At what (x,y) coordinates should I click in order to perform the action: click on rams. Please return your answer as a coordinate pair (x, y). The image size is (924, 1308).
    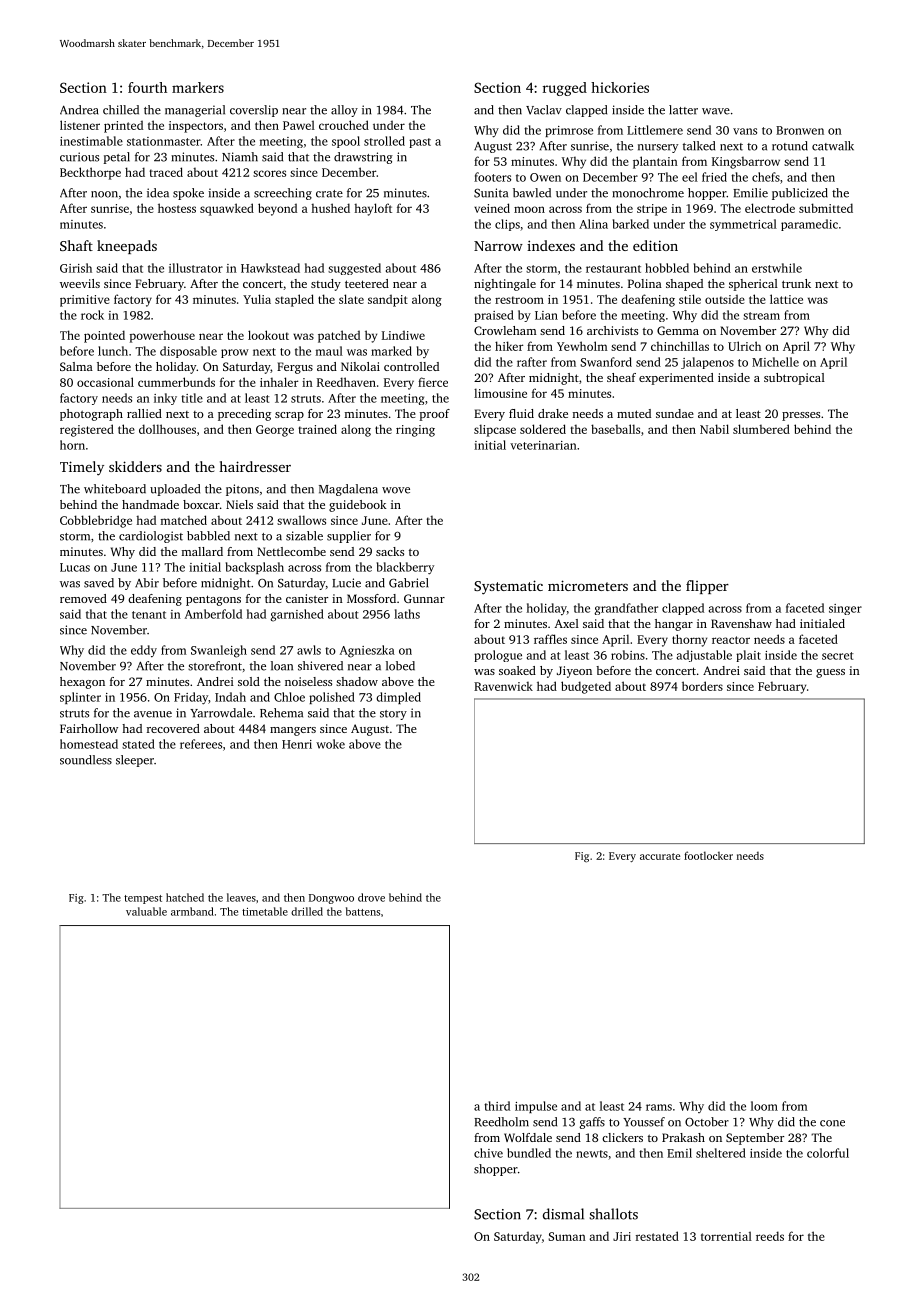
    Looking at the image, I should click on (659, 1107).
